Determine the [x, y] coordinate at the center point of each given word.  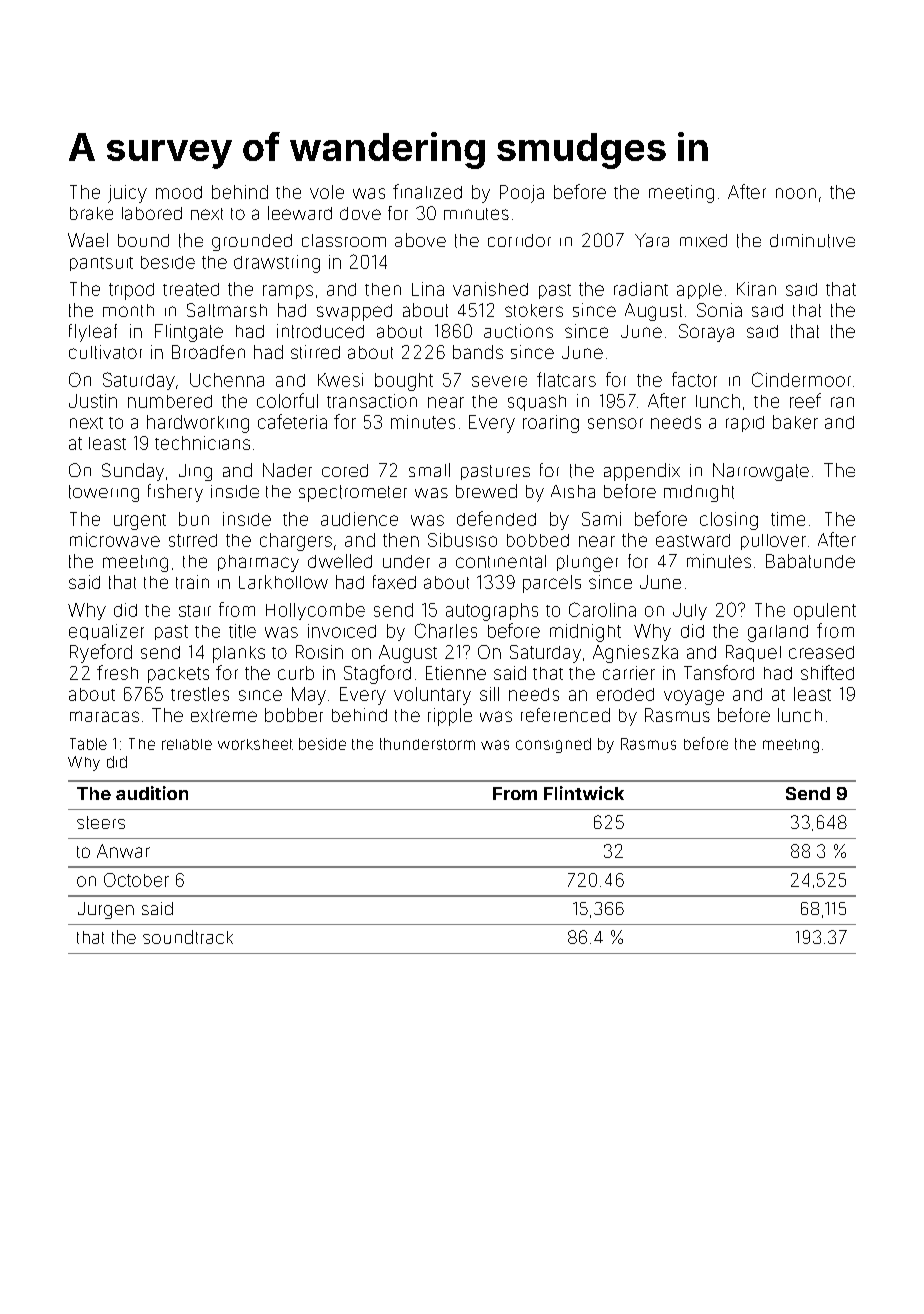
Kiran [756, 289]
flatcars [566, 379]
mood [179, 192]
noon [796, 193]
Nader [287, 470]
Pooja [522, 194]
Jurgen [106, 910]
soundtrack [188, 937]
